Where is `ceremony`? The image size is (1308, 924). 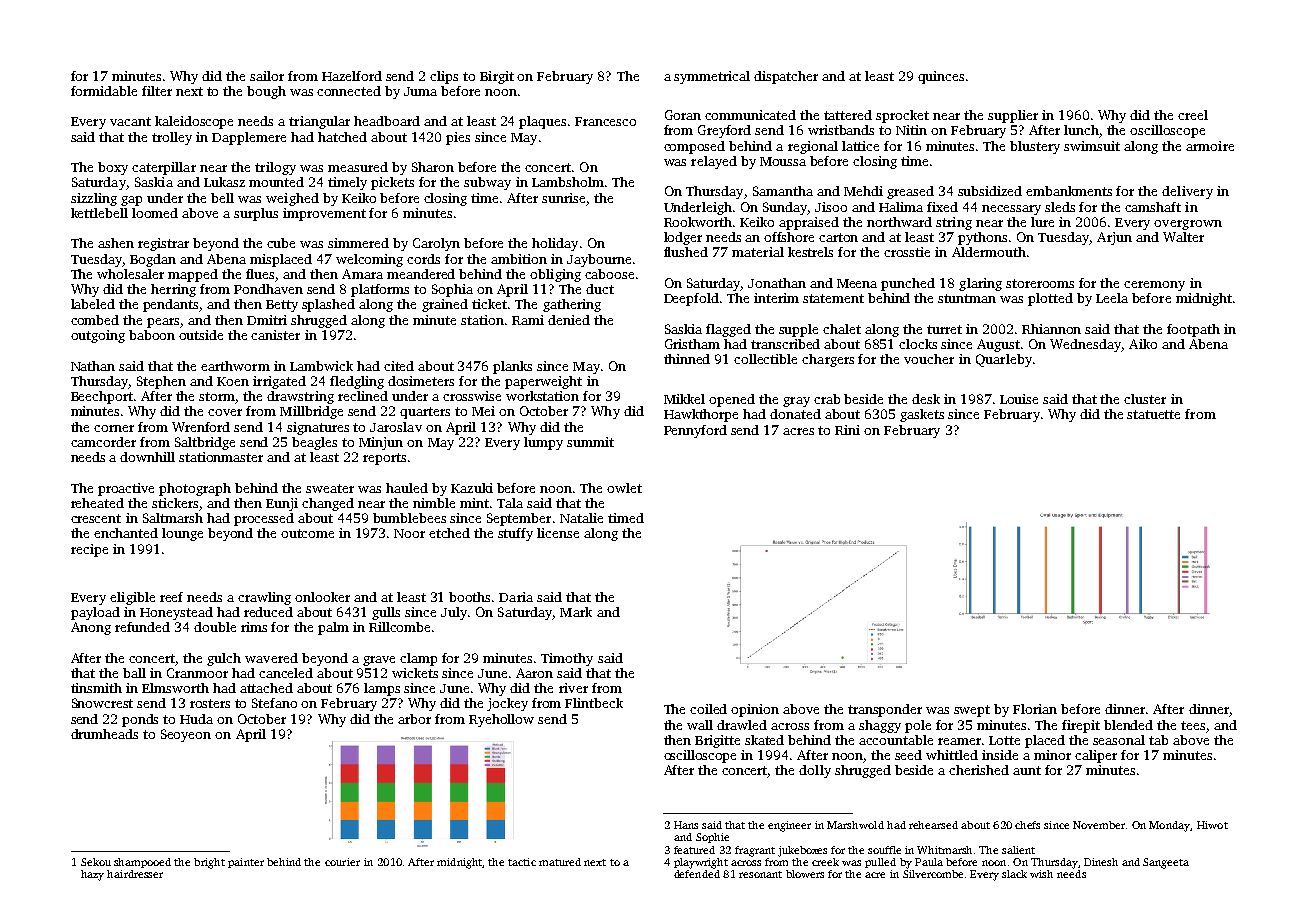
ceremony is located at coordinates (1154, 286).
